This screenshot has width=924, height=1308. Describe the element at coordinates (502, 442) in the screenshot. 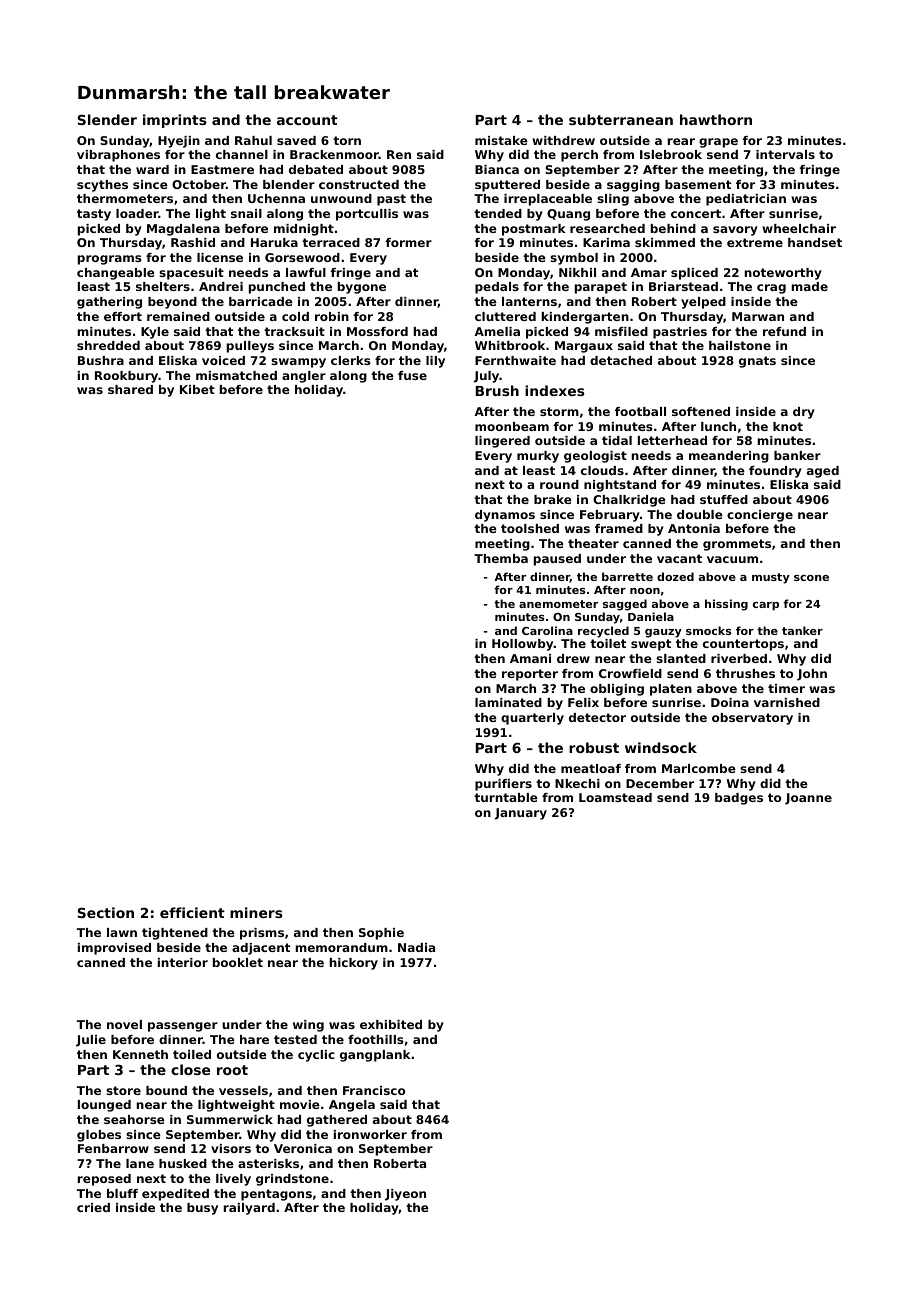

I see `lingered` at that location.
